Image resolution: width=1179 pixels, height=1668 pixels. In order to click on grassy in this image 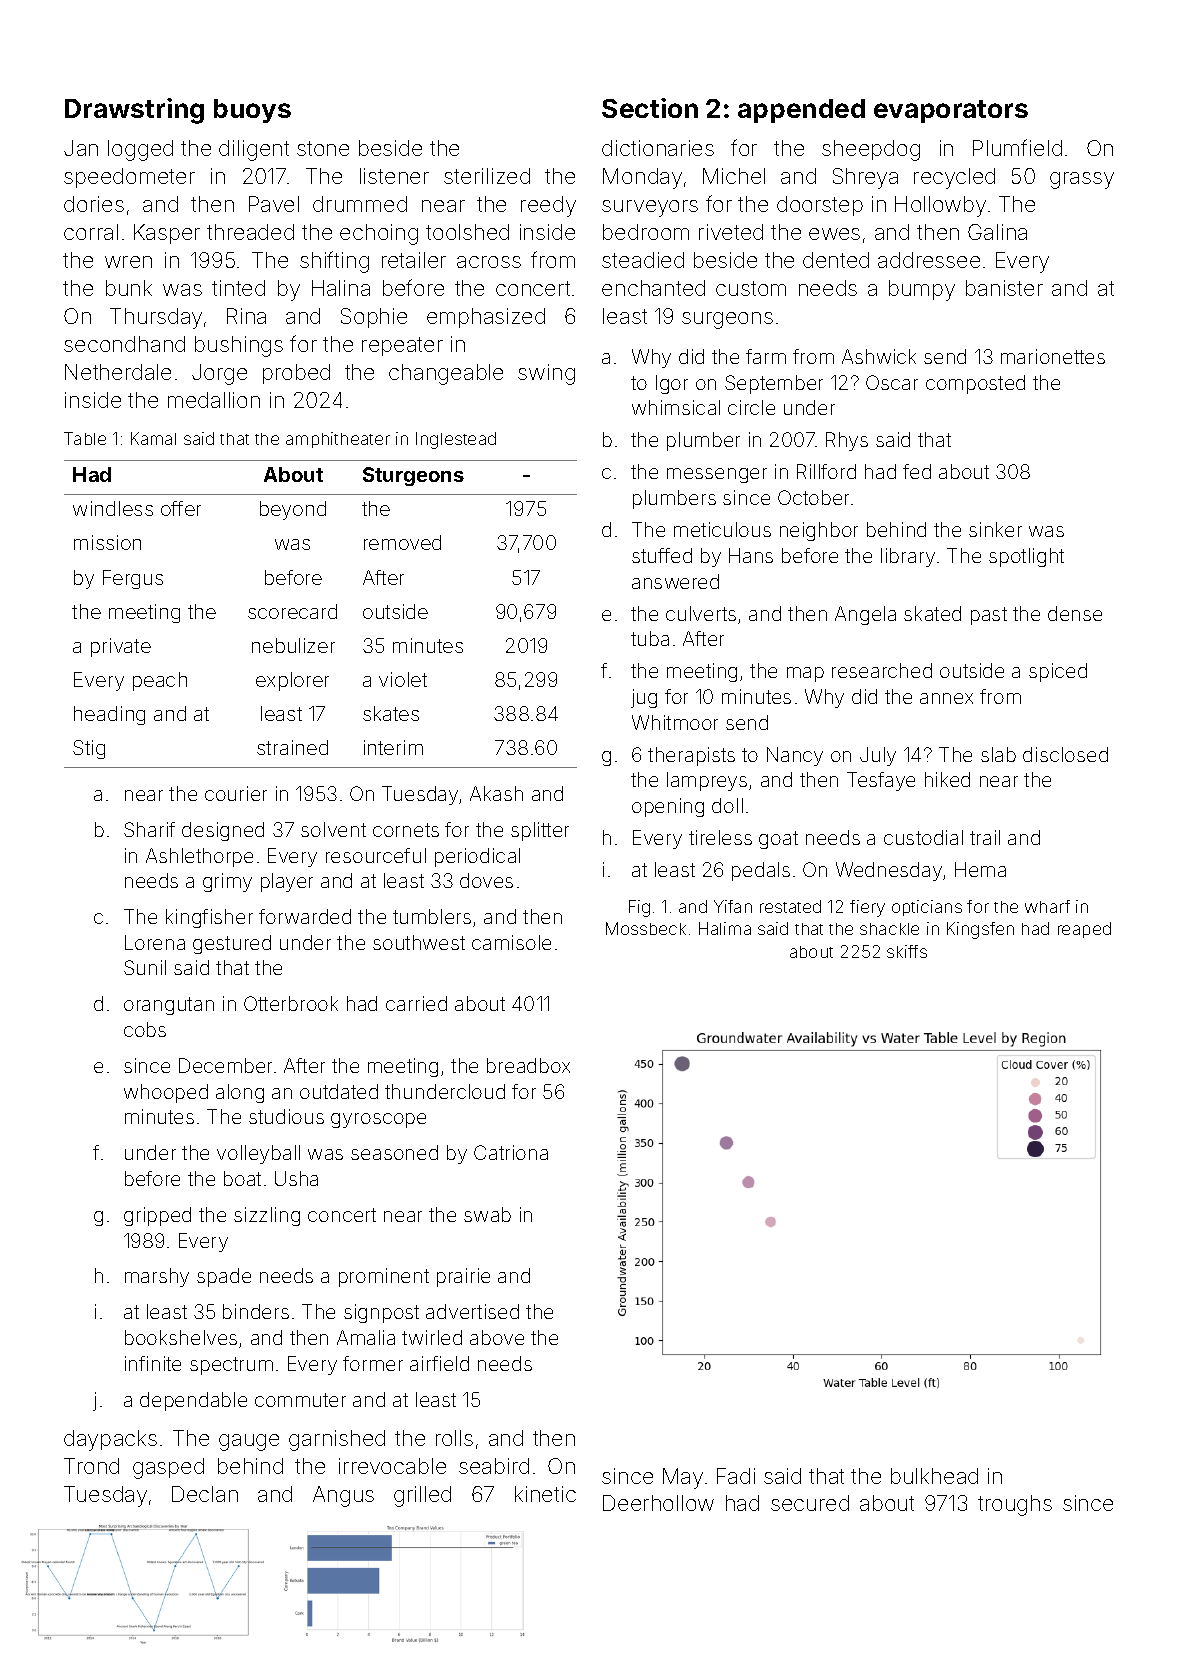, I will do `click(1082, 180)`.
